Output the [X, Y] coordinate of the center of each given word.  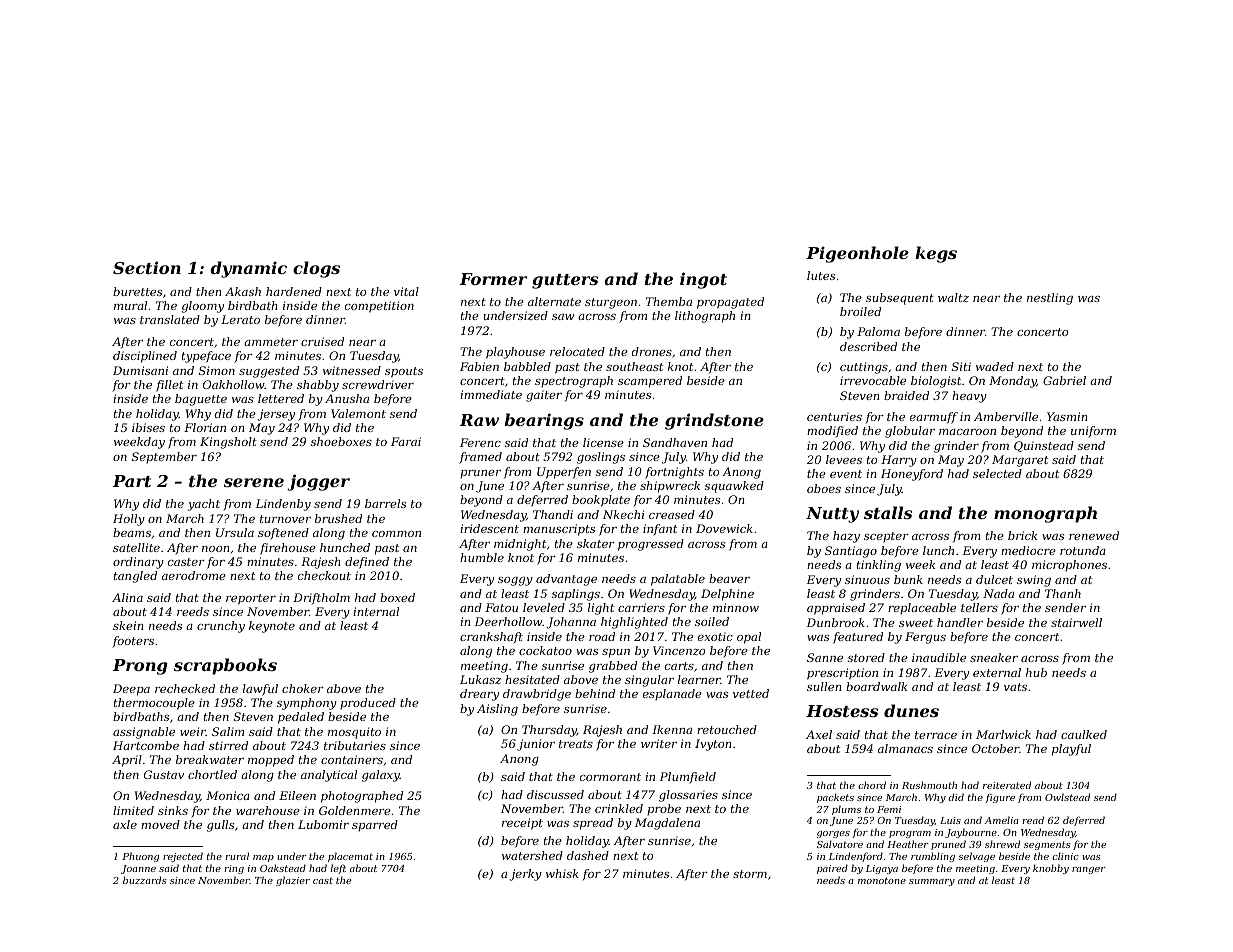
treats [576, 744]
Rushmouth [929, 785]
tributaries [355, 745]
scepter [886, 537]
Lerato [240, 319]
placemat [350, 857]
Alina [127, 597]
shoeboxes [341, 441]
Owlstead [1067, 797]
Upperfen [564, 473]
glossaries [688, 796]
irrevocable [873, 380]
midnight [520, 545]
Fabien [479, 366]
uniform [1093, 432]
